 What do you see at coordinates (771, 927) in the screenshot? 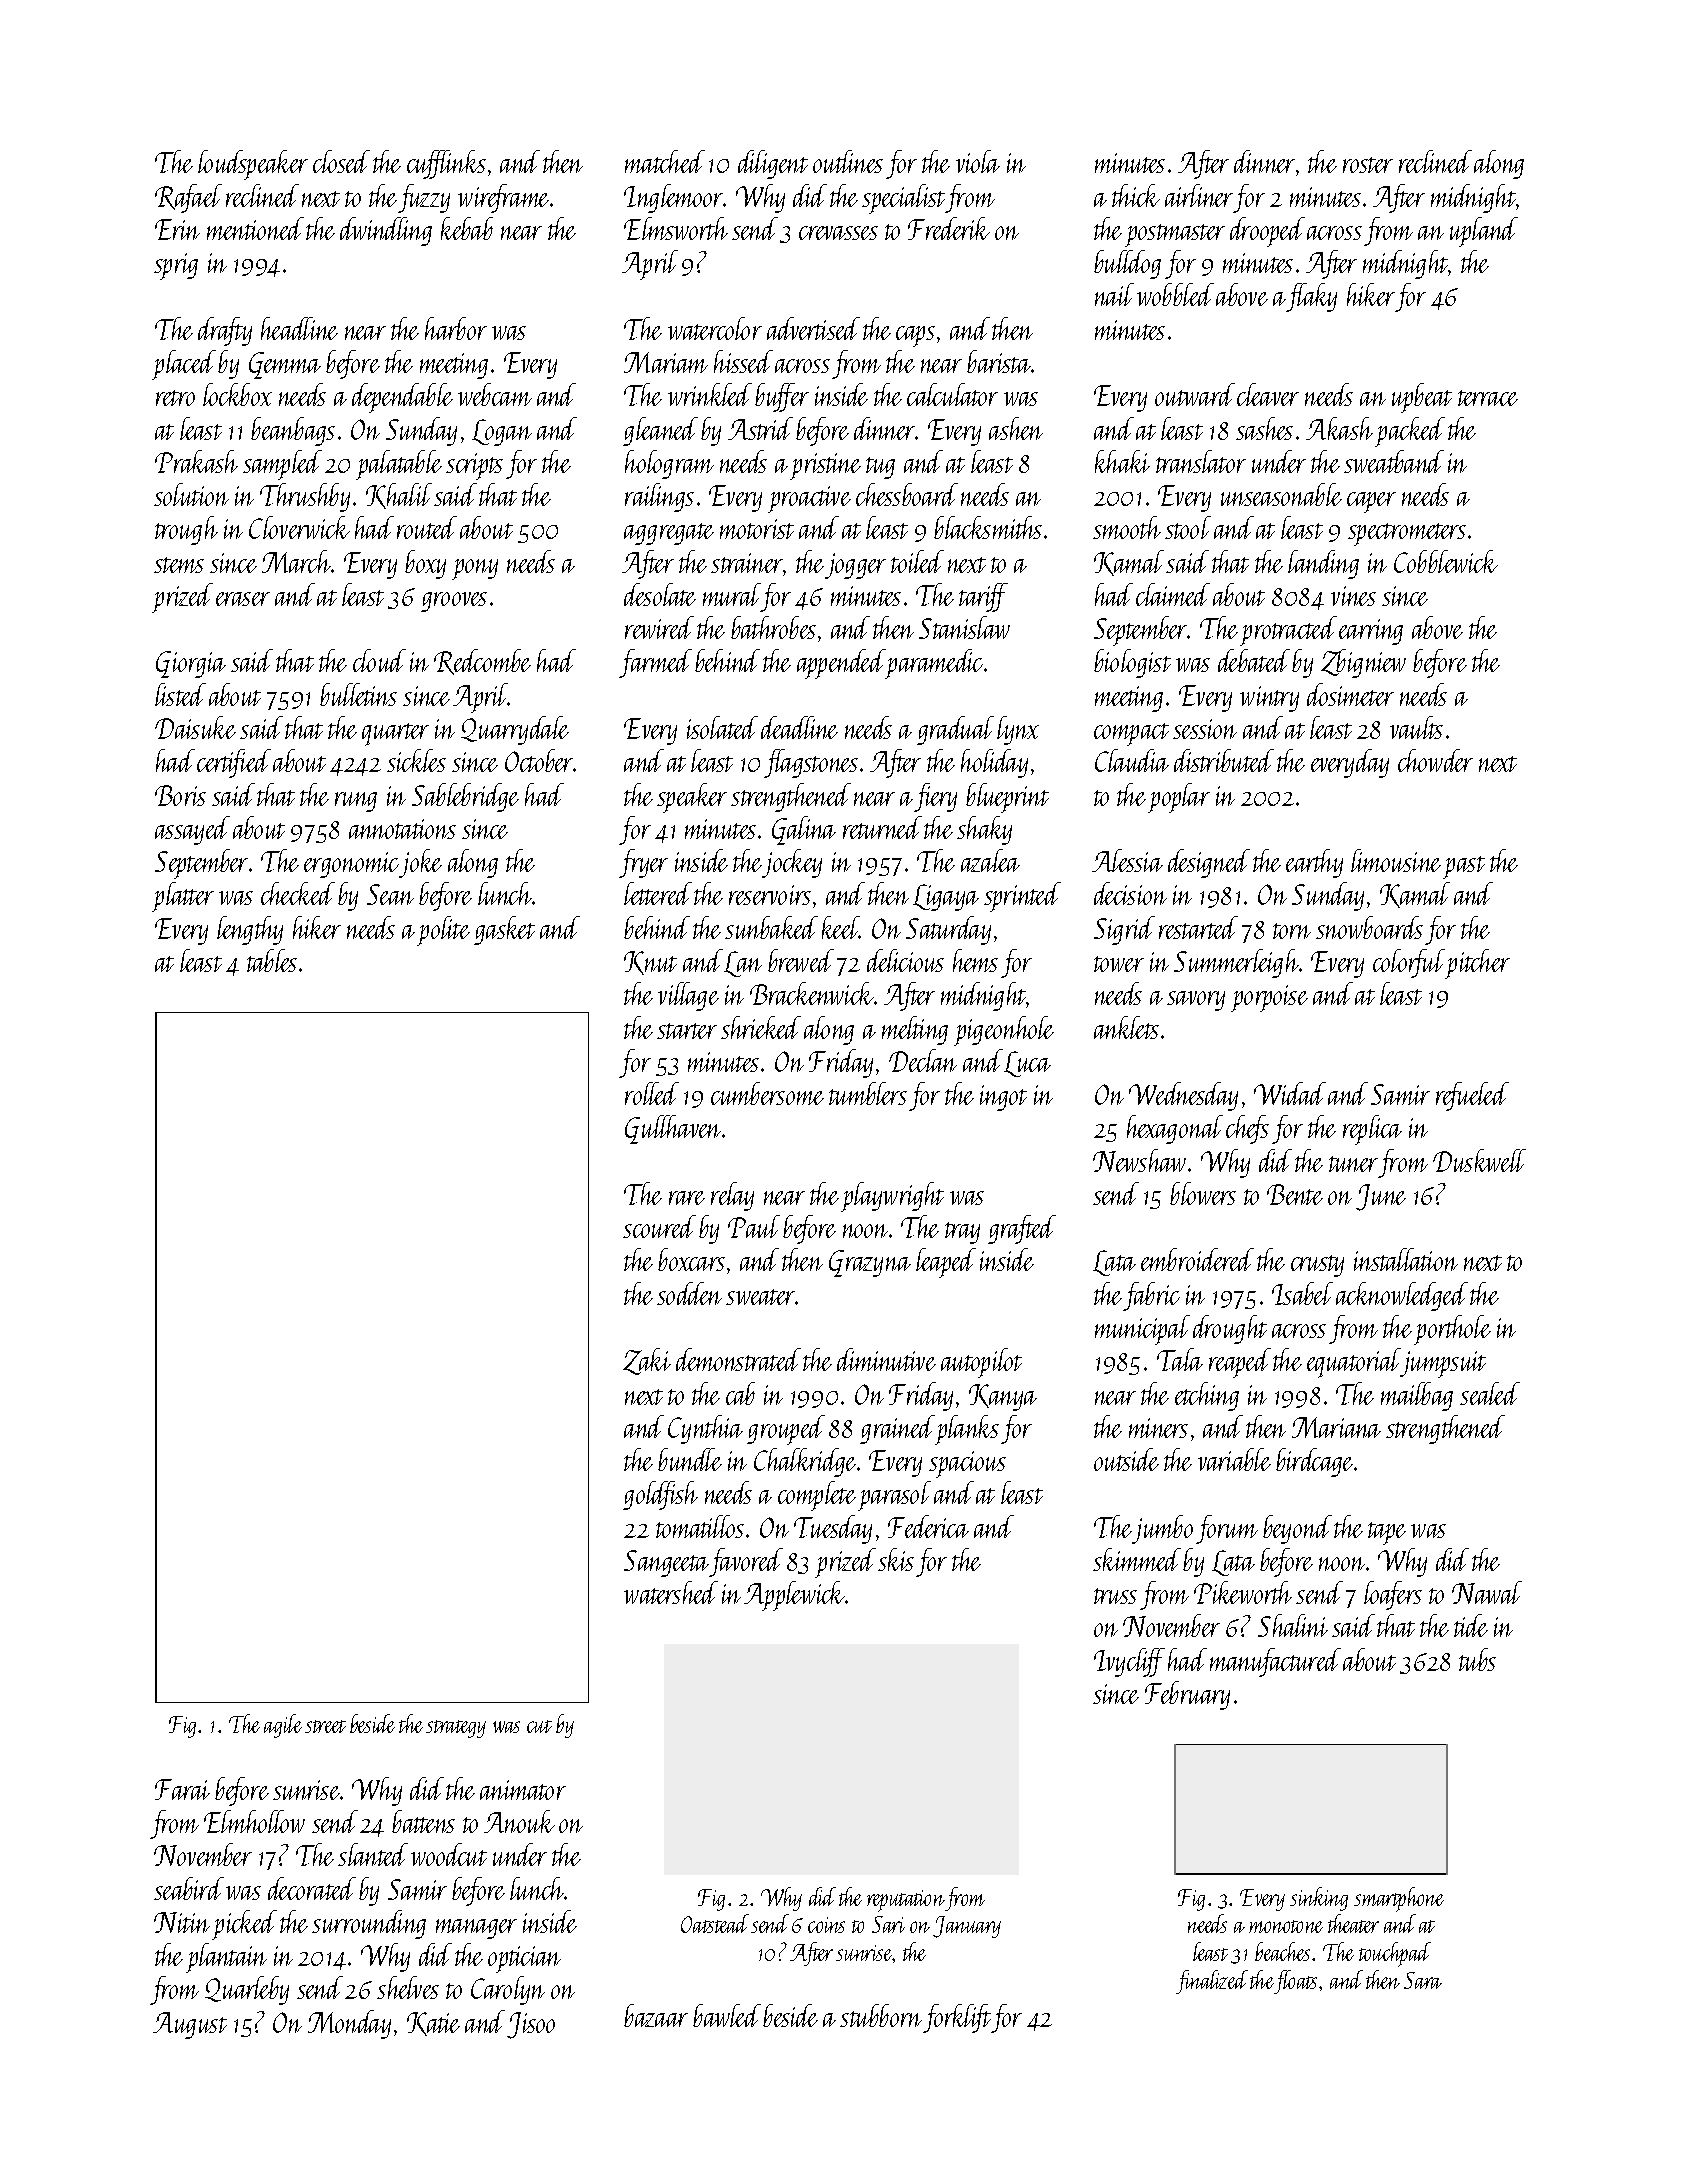
I see `sunbaked` at bounding box center [771, 927].
